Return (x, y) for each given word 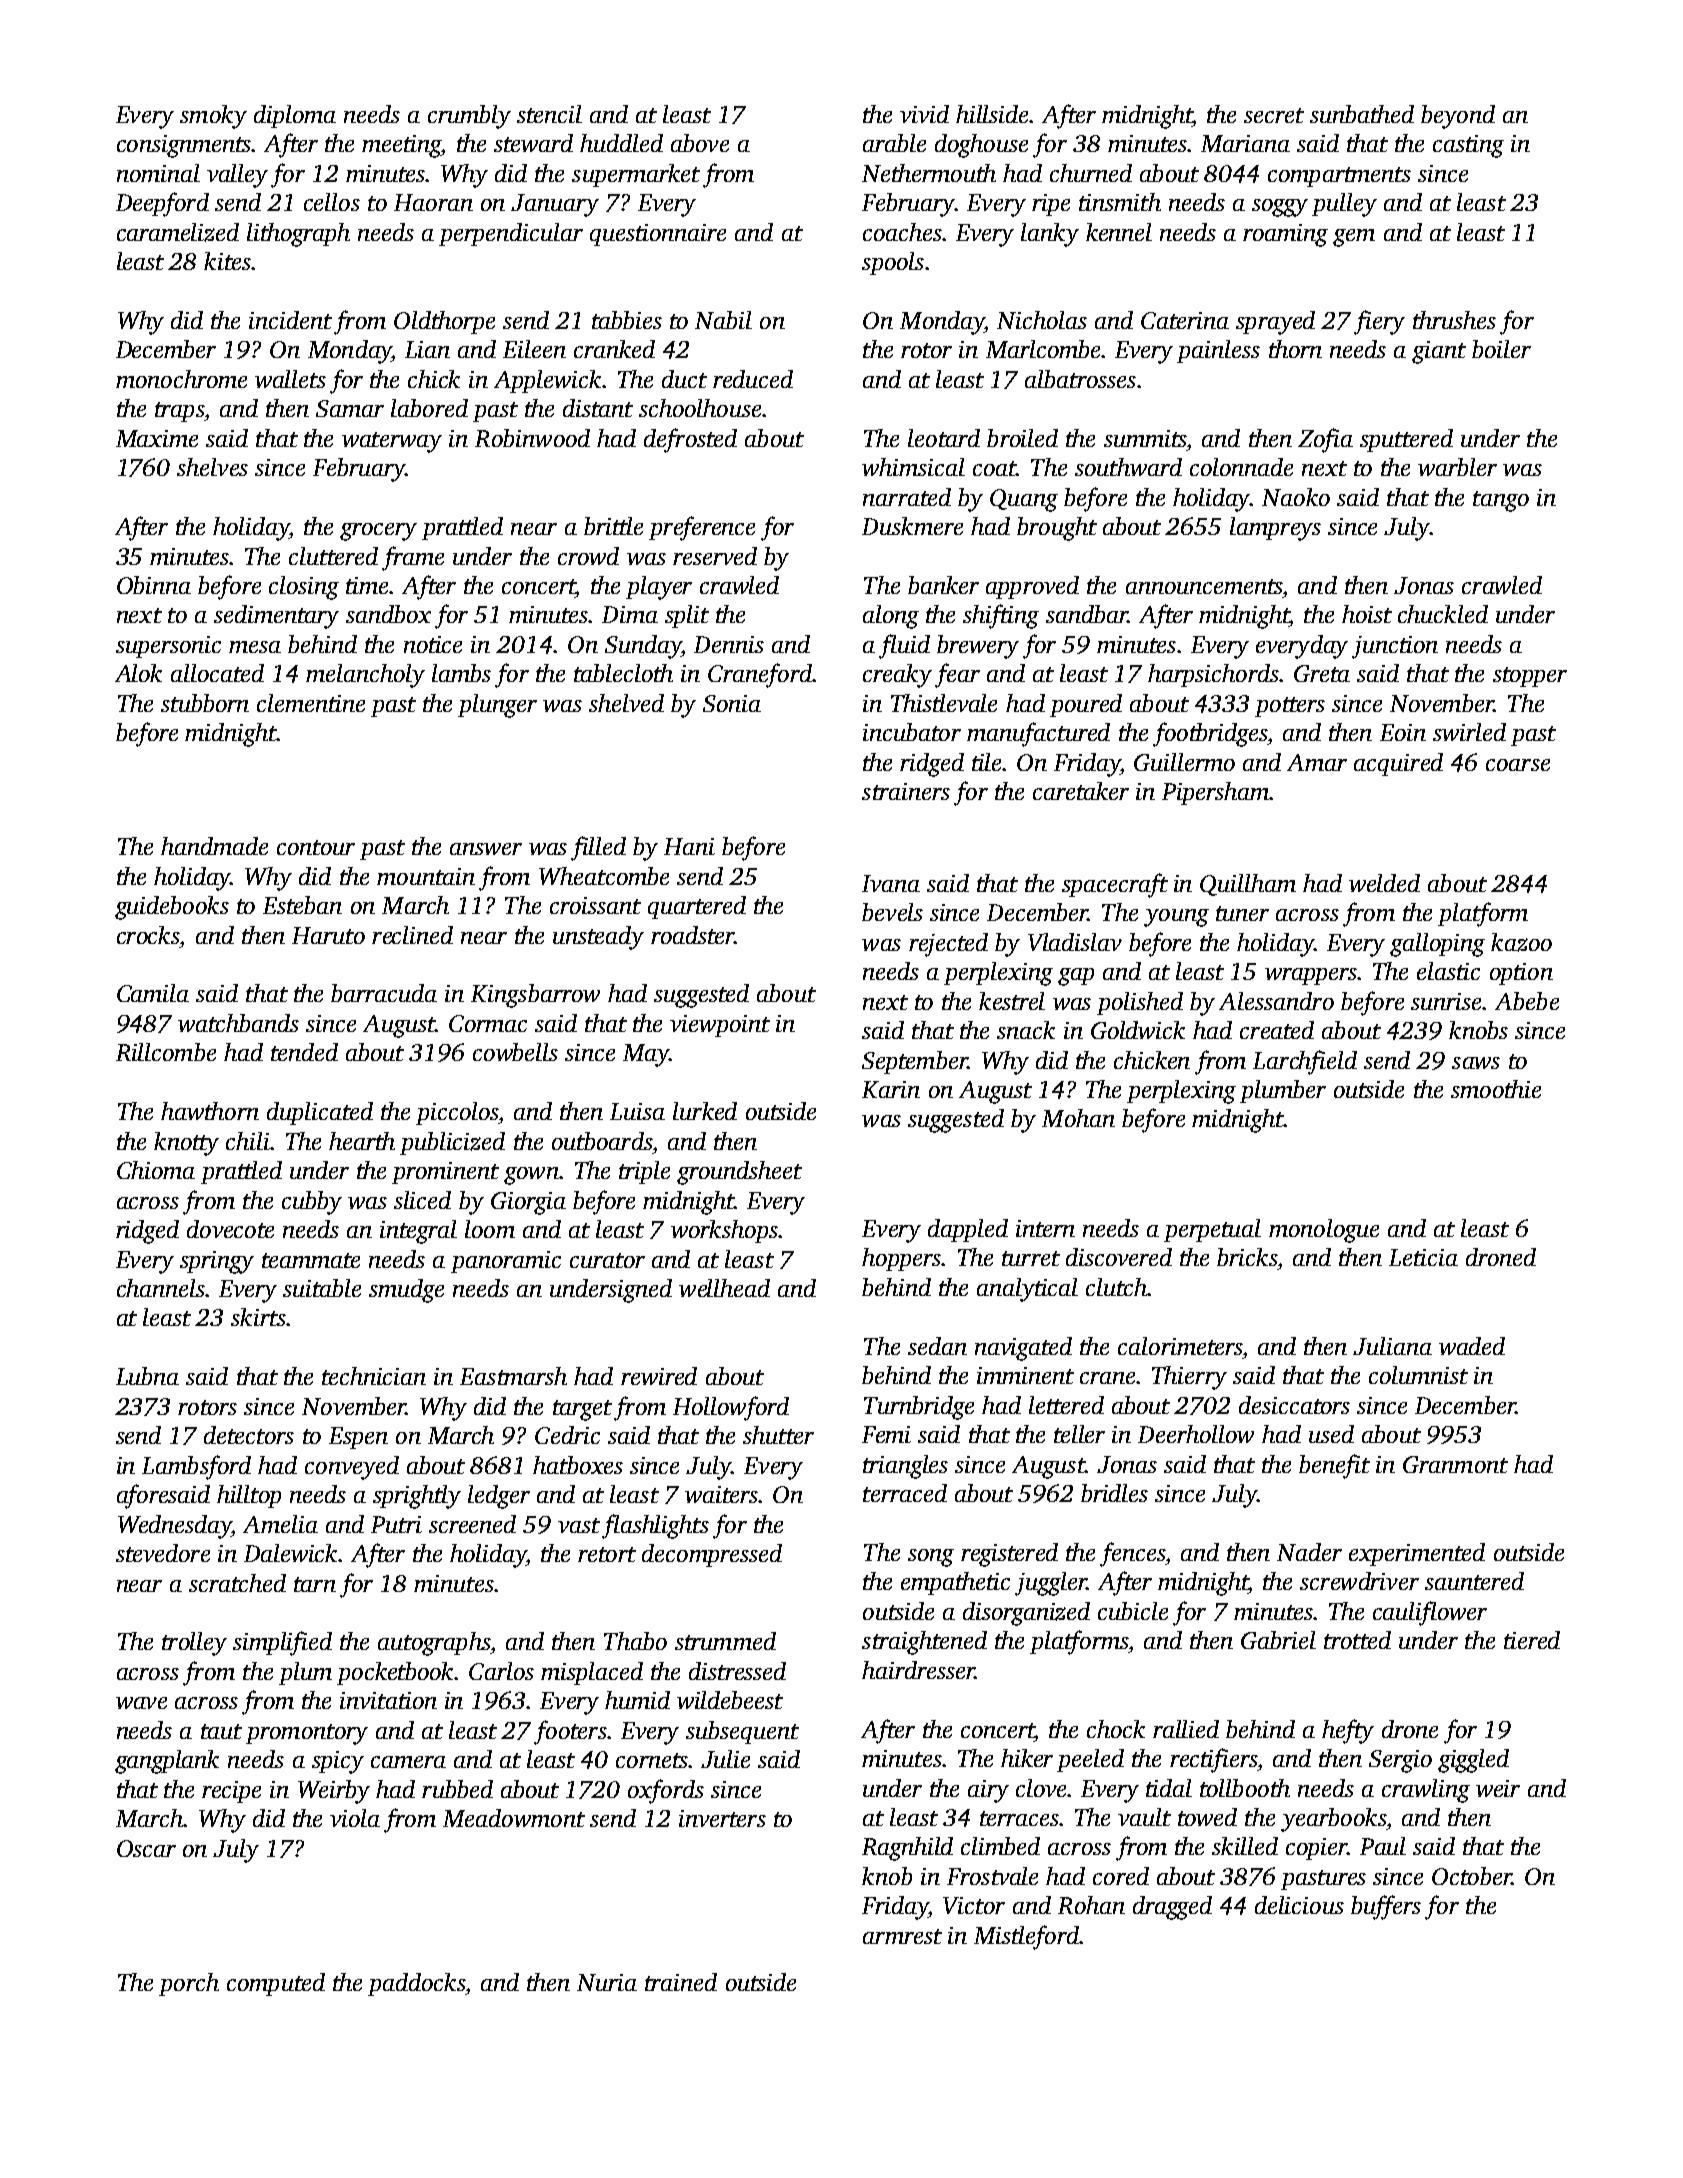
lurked (705, 1111)
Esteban (302, 905)
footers (570, 1732)
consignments (184, 146)
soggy (1280, 208)
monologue (1324, 1231)
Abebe (1527, 1001)
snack (1026, 1030)
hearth (362, 1141)
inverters (722, 1818)
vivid (924, 114)
